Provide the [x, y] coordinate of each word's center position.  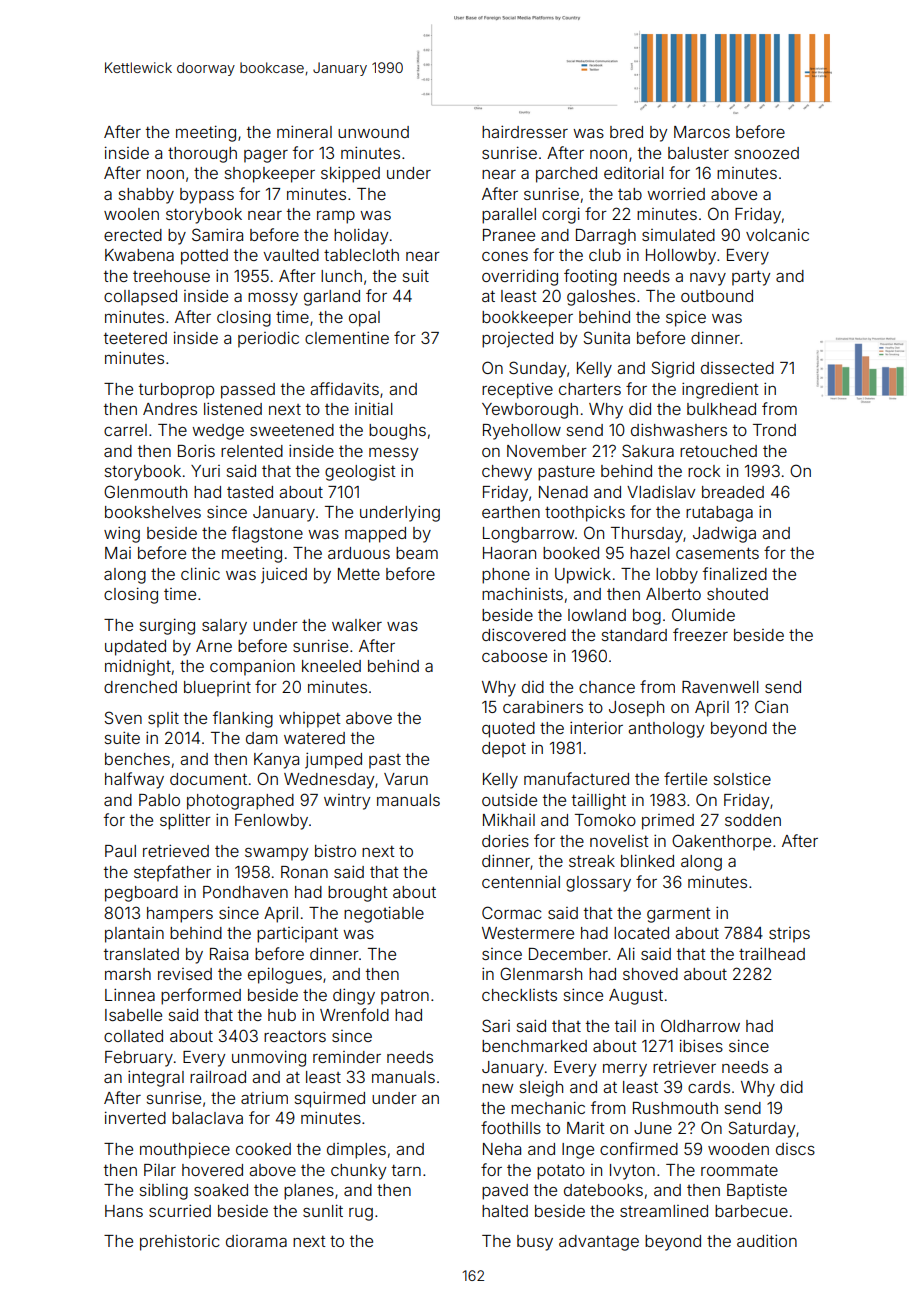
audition [767, 1240]
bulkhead [721, 409]
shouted [737, 594]
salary [224, 627]
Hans [124, 1211]
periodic [268, 339]
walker [357, 625]
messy [393, 454]
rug [361, 1214]
